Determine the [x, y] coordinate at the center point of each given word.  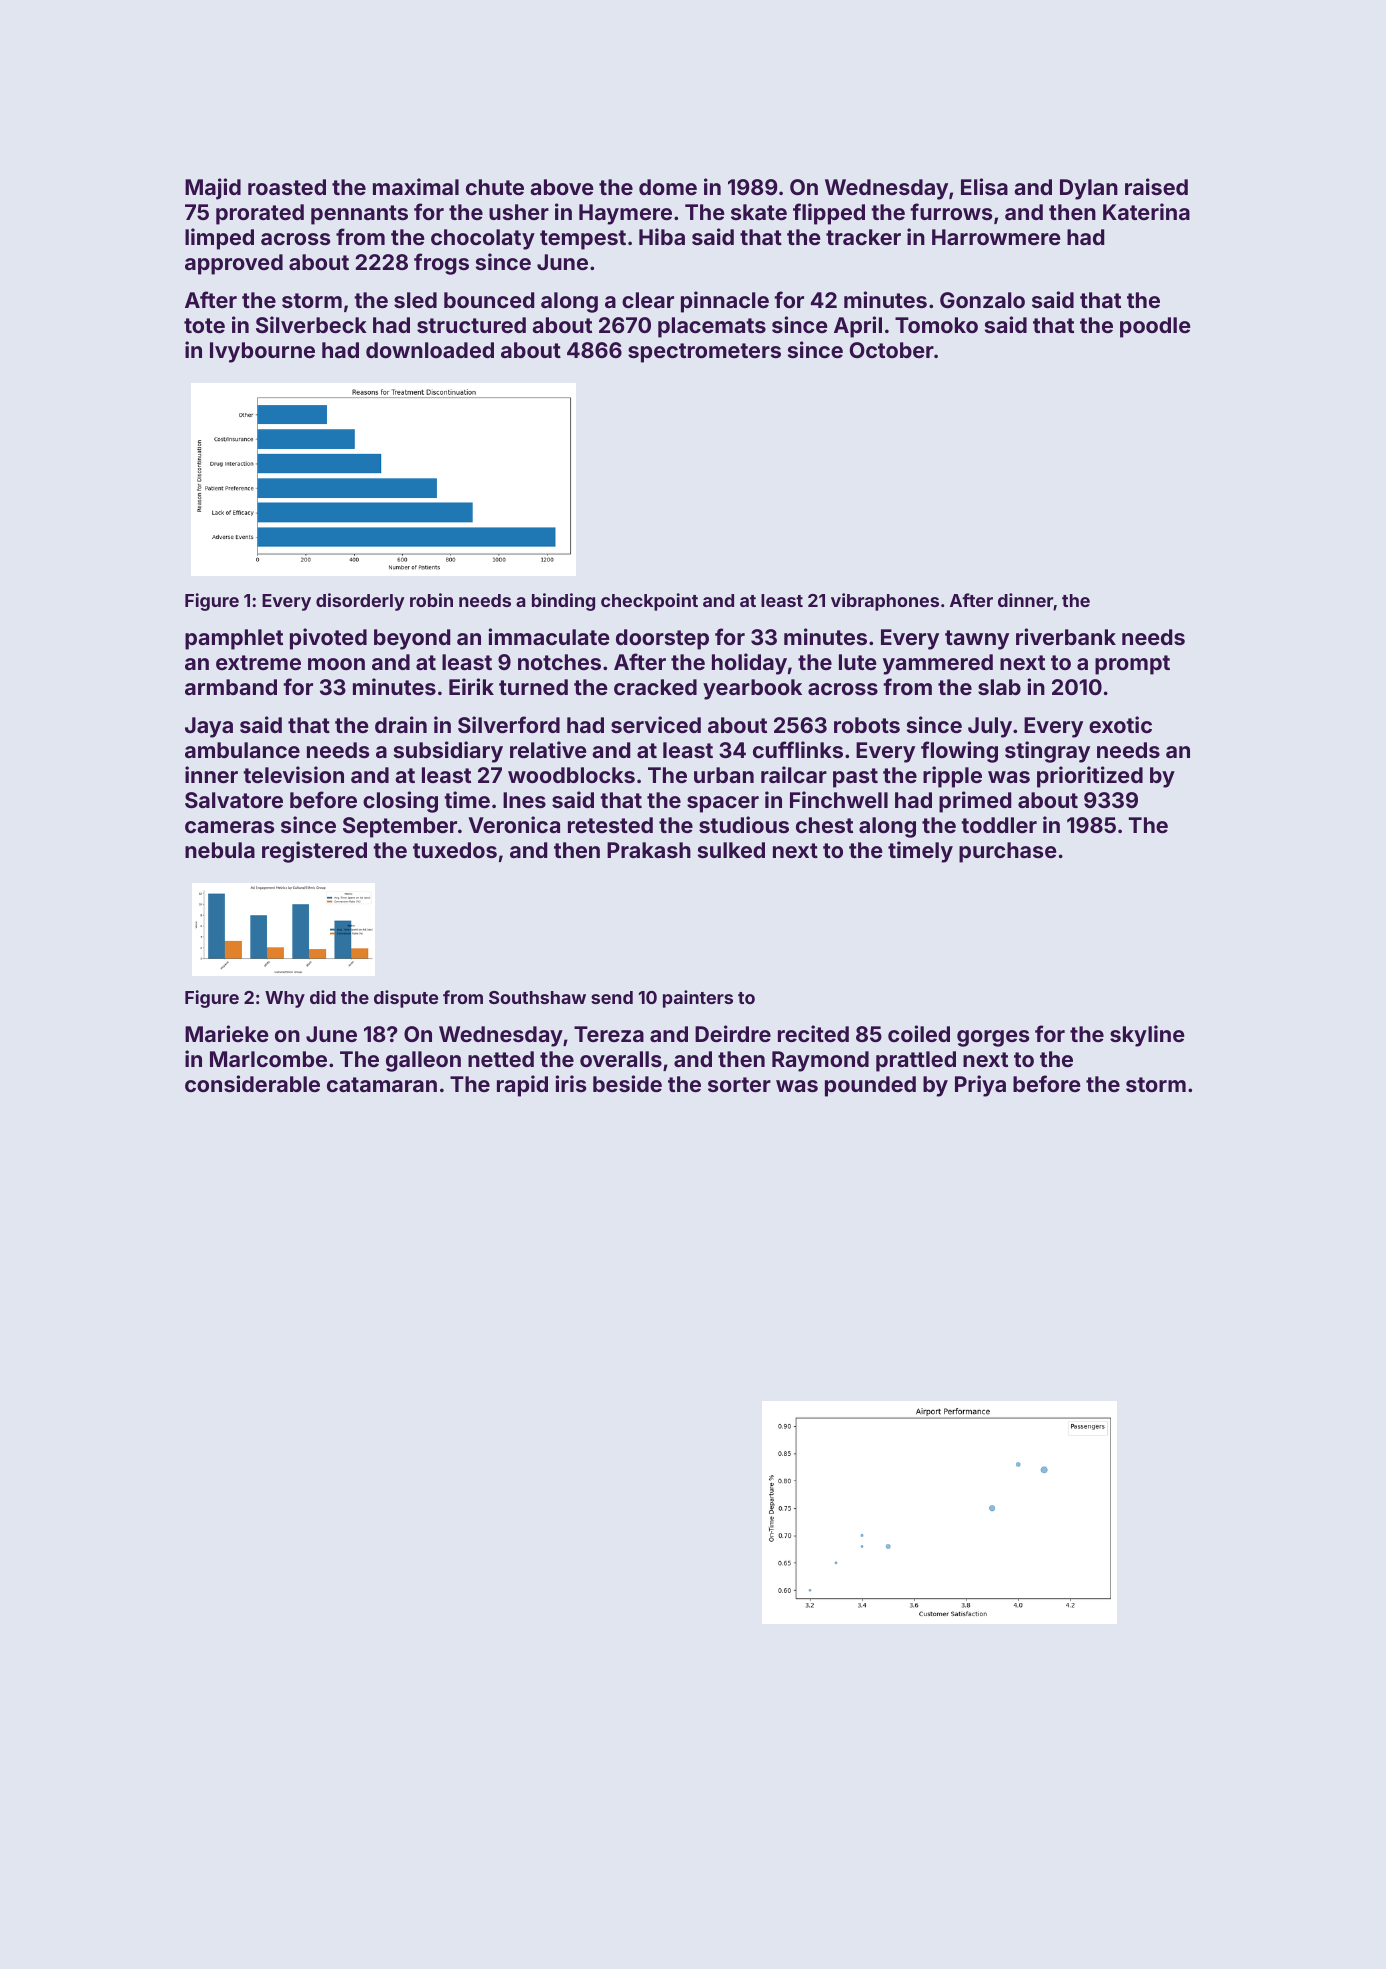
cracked [655, 687]
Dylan [1089, 189]
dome [668, 187]
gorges [993, 1038]
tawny [977, 640]
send [612, 997]
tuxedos [455, 850]
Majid [213, 189]
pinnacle [725, 302]
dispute [406, 999]
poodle [1155, 327]
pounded [870, 1086]
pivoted [328, 639]
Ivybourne [262, 352]
